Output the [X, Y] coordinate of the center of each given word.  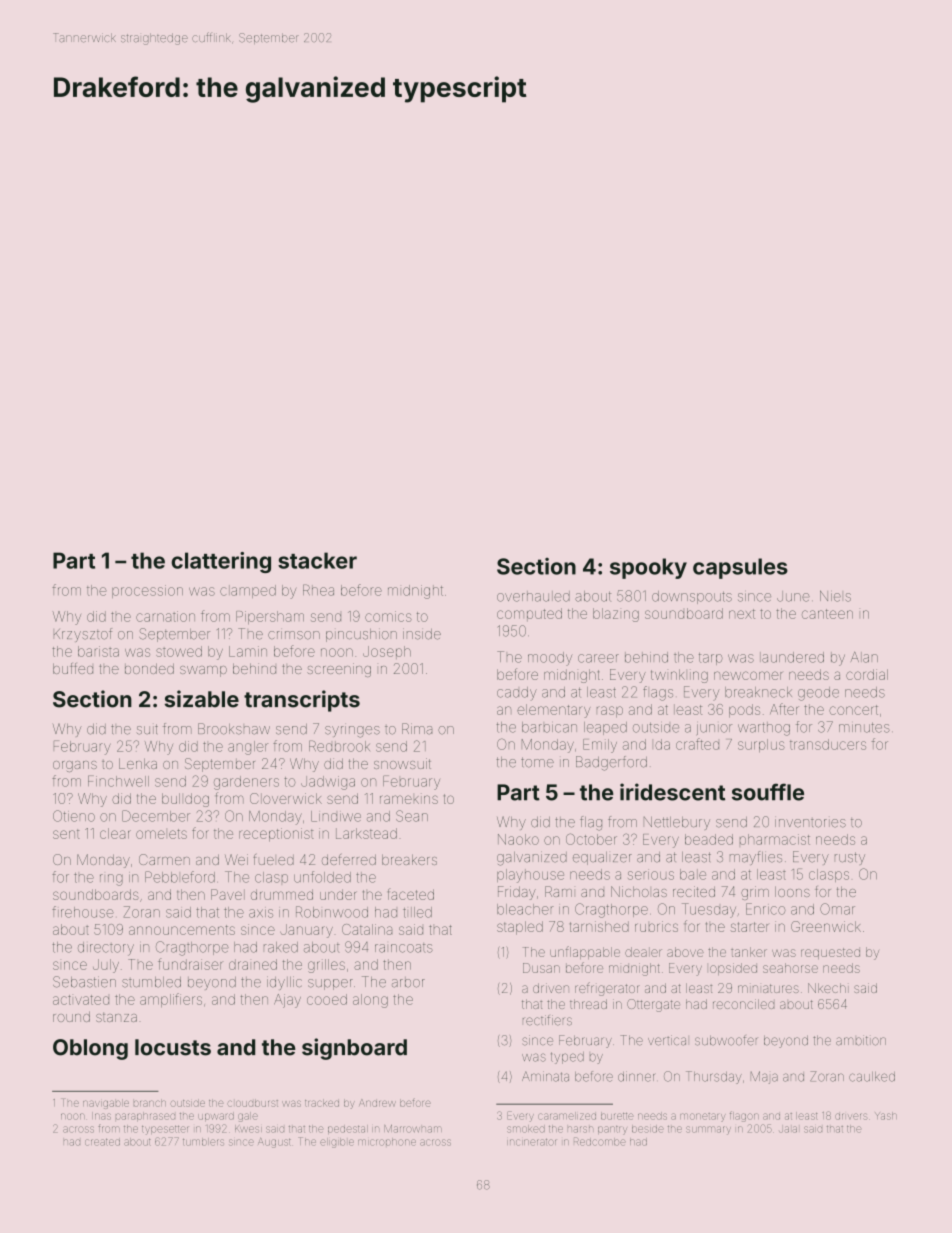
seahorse [790, 968]
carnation [165, 616]
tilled [417, 912]
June [793, 596]
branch [150, 1103]
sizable [202, 699]
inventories [810, 823]
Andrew [377, 1103]
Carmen [164, 859]
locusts [173, 1047]
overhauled [533, 596]
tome [537, 762]
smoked [526, 1129]
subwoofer [726, 1040]
